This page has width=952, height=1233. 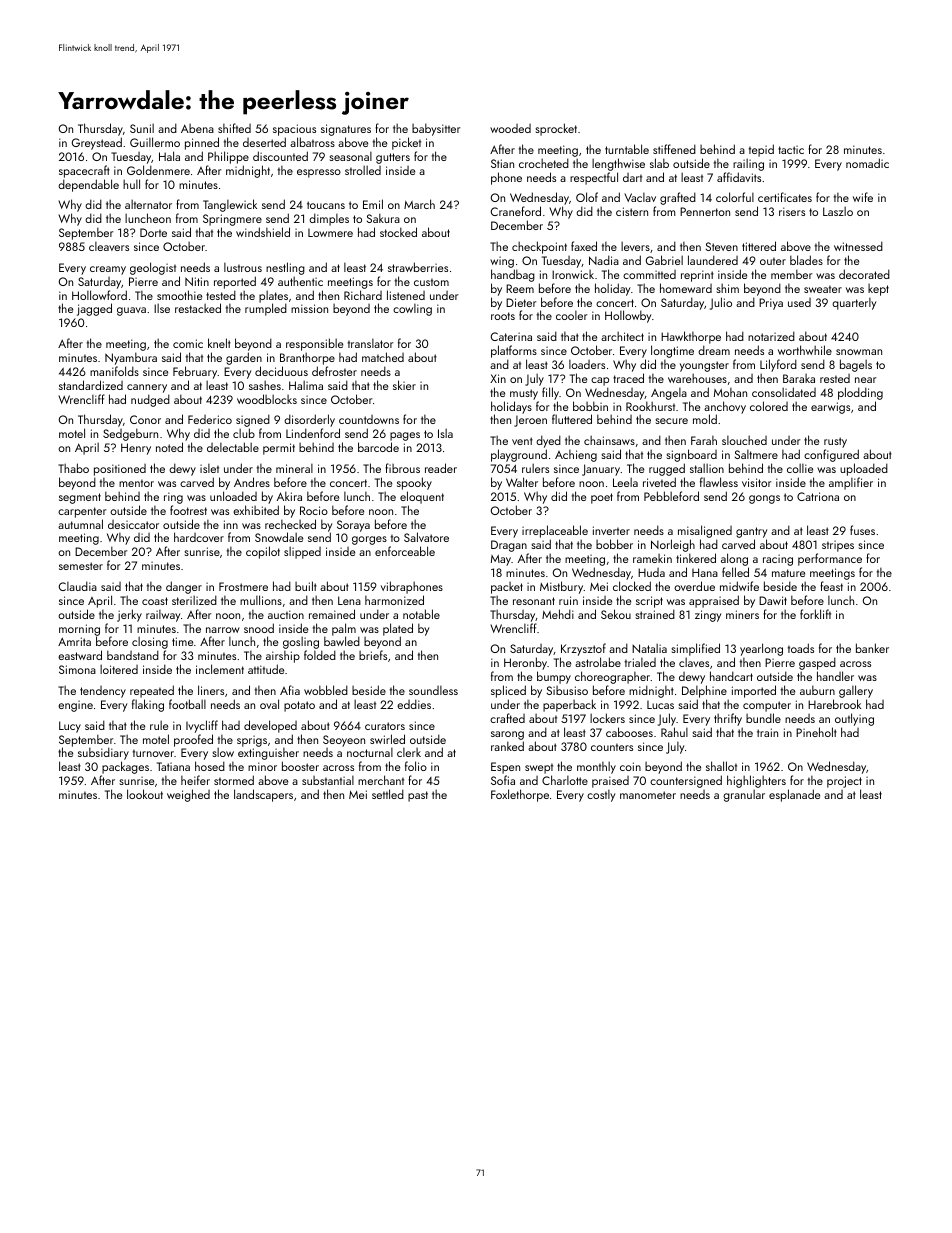 What do you see at coordinates (394, 600) in the page?
I see `harmonized` at bounding box center [394, 600].
